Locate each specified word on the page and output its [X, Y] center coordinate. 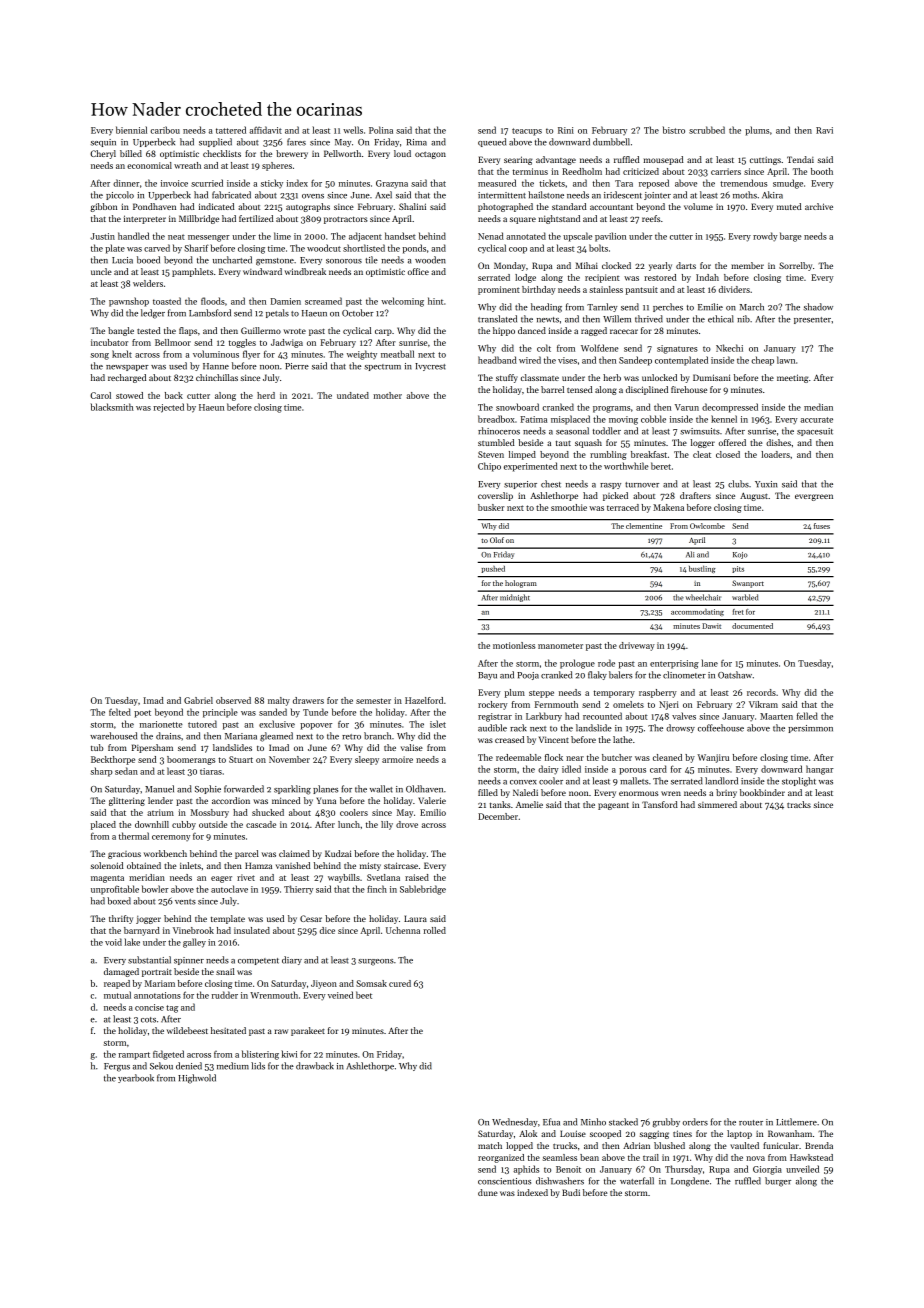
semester [373, 701]
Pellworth [342, 153]
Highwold [197, 1079]
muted [789, 206]
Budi [571, 1192]
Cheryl [103, 154]
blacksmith [112, 407]
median [818, 407]
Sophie [208, 789]
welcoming [402, 302]
